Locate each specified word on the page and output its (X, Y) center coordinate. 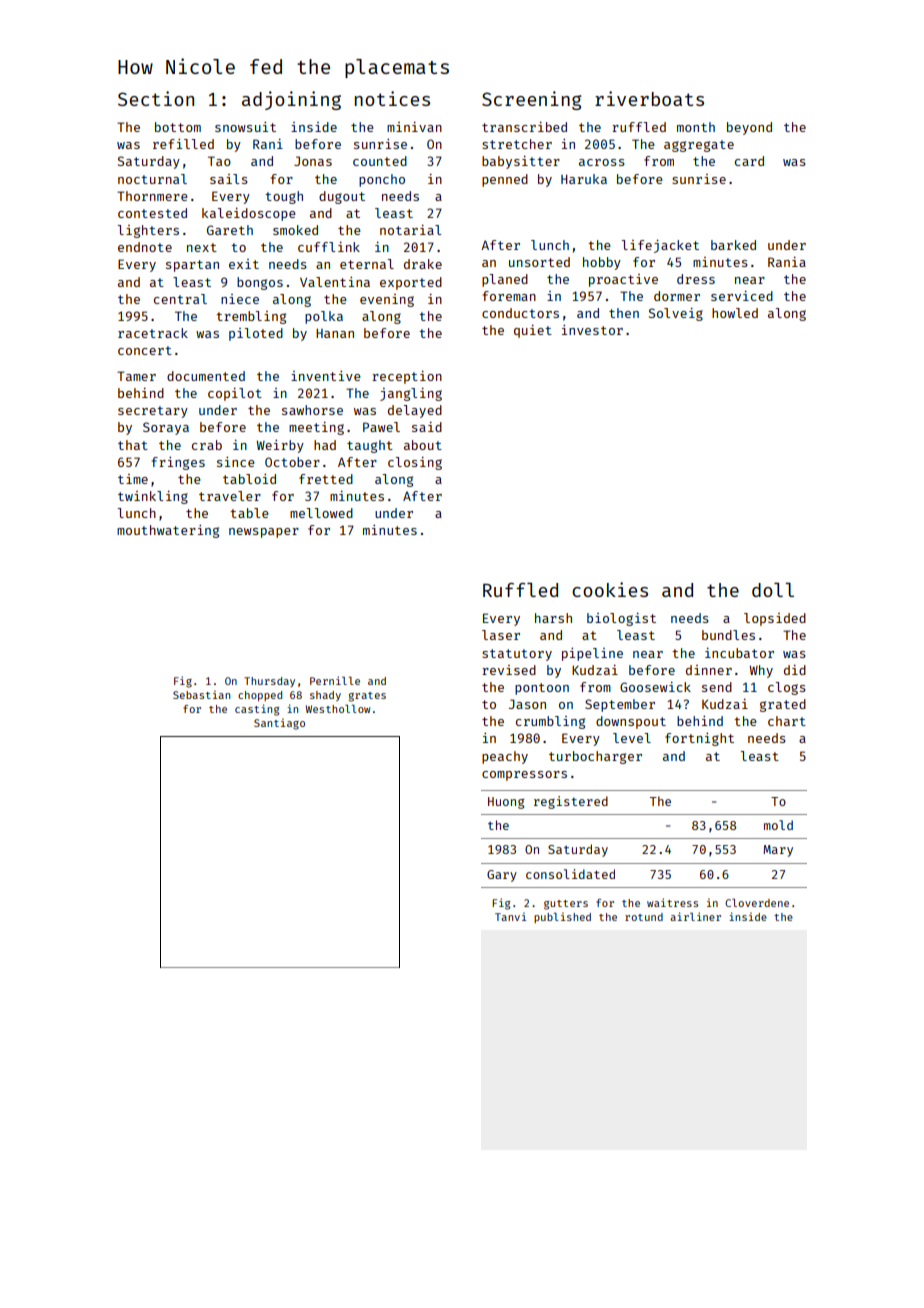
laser (501, 635)
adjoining (291, 100)
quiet (533, 331)
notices (392, 98)
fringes (178, 463)
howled (735, 313)
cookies (610, 589)
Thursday (269, 682)
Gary (502, 876)
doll (773, 590)
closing (415, 463)
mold (778, 825)
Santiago (279, 724)
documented (206, 376)
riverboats (649, 98)
